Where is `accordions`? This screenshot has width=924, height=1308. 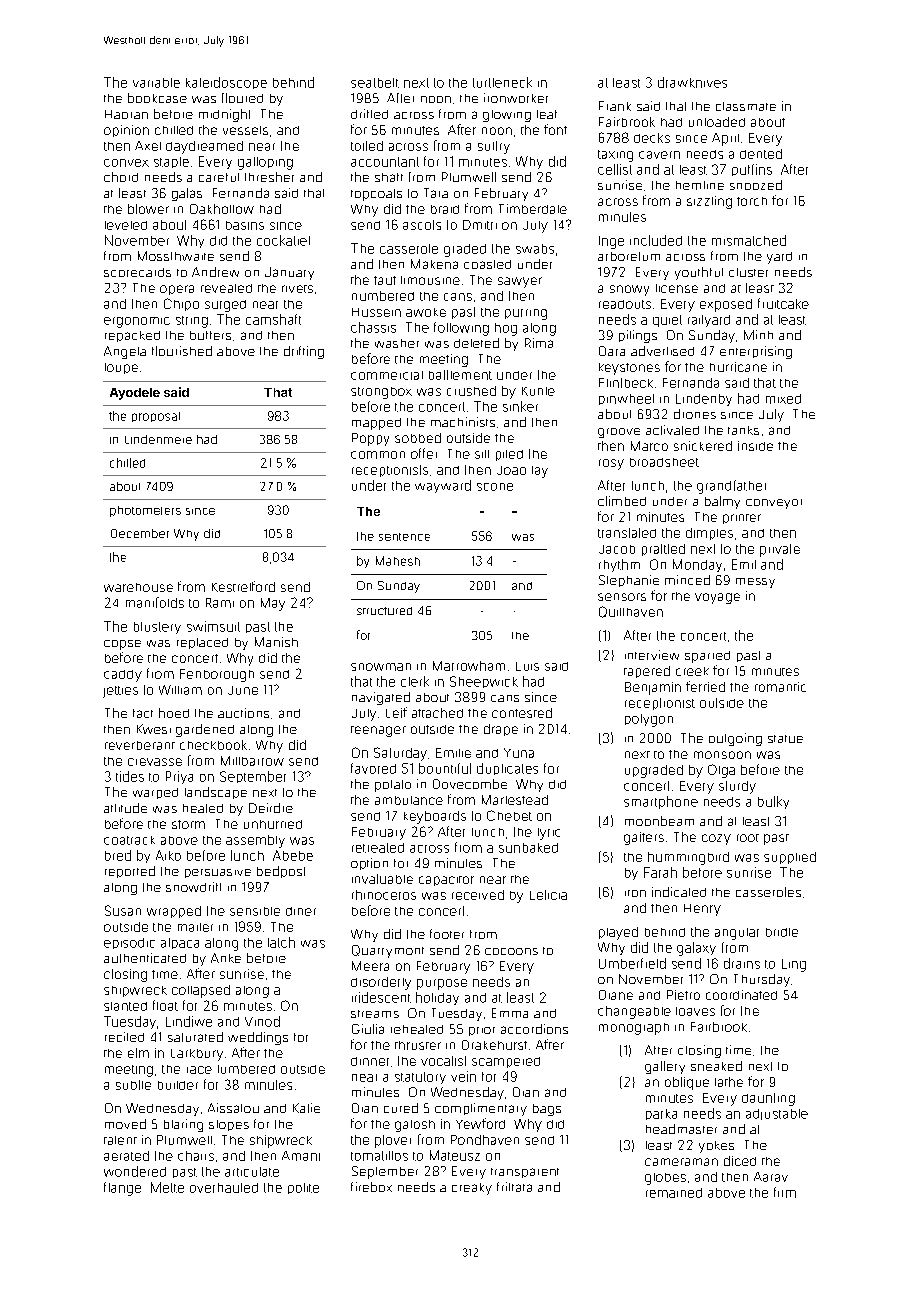 accordions is located at coordinates (534, 1029).
